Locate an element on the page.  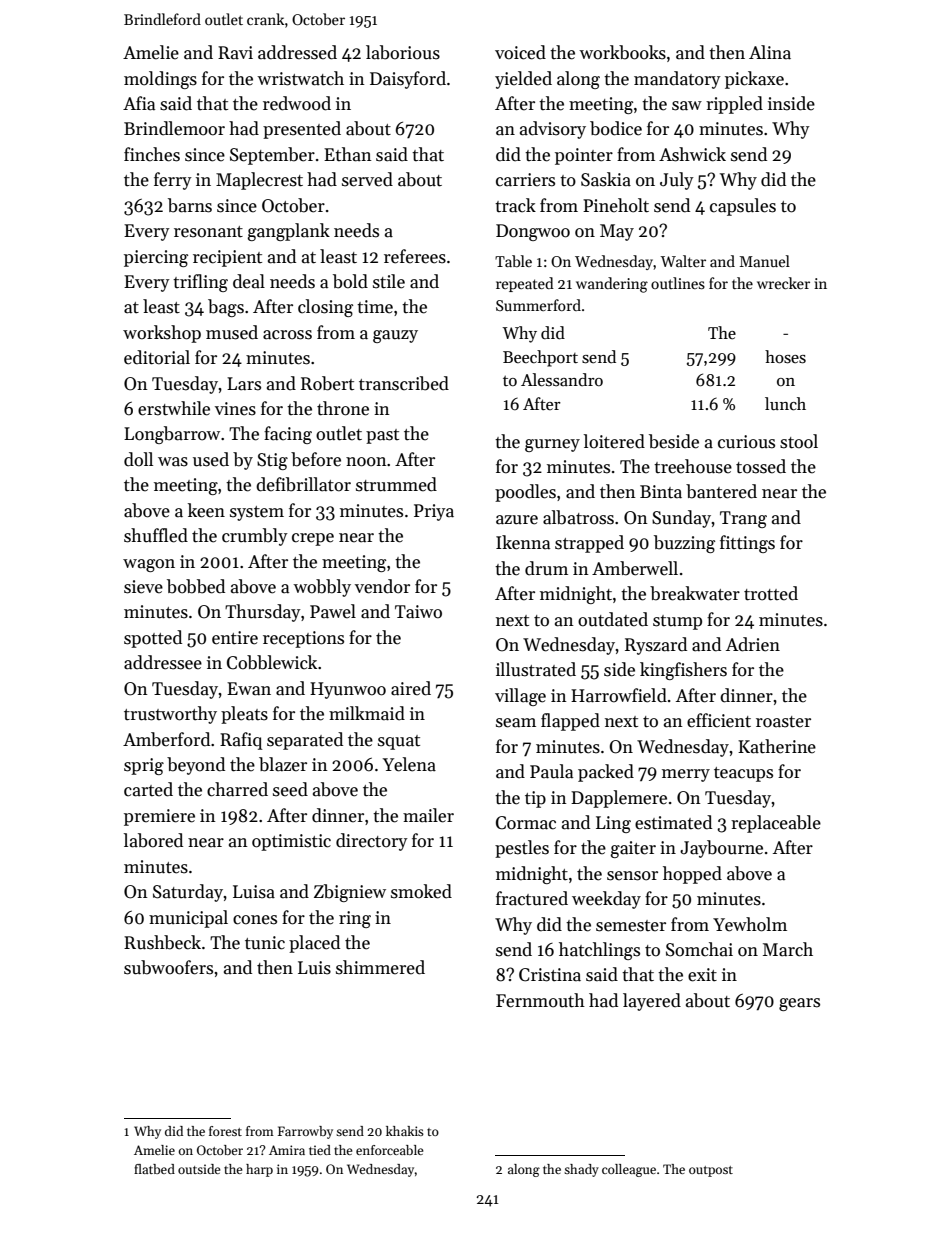
workbooks is located at coordinates (622, 52).
